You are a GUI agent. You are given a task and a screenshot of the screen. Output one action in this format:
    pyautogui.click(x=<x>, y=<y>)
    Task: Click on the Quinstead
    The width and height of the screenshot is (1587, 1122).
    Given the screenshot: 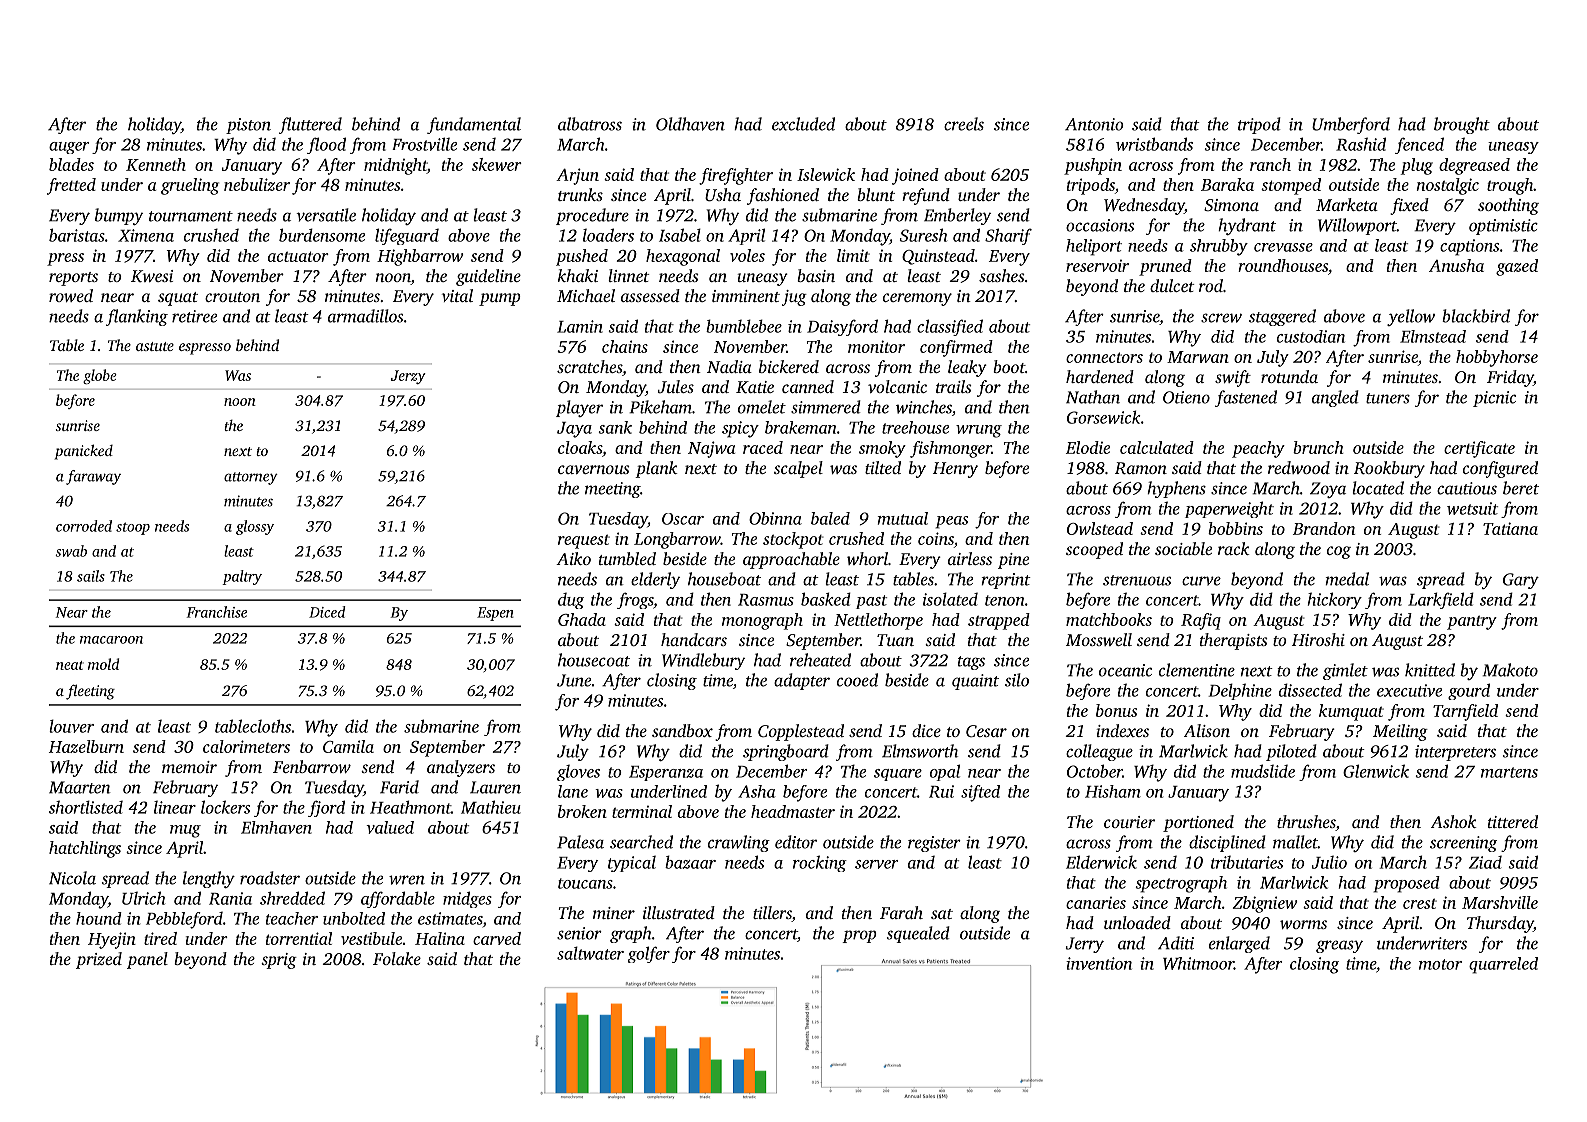 What is the action you would take?
    pyautogui.click(x=938, y=257)
